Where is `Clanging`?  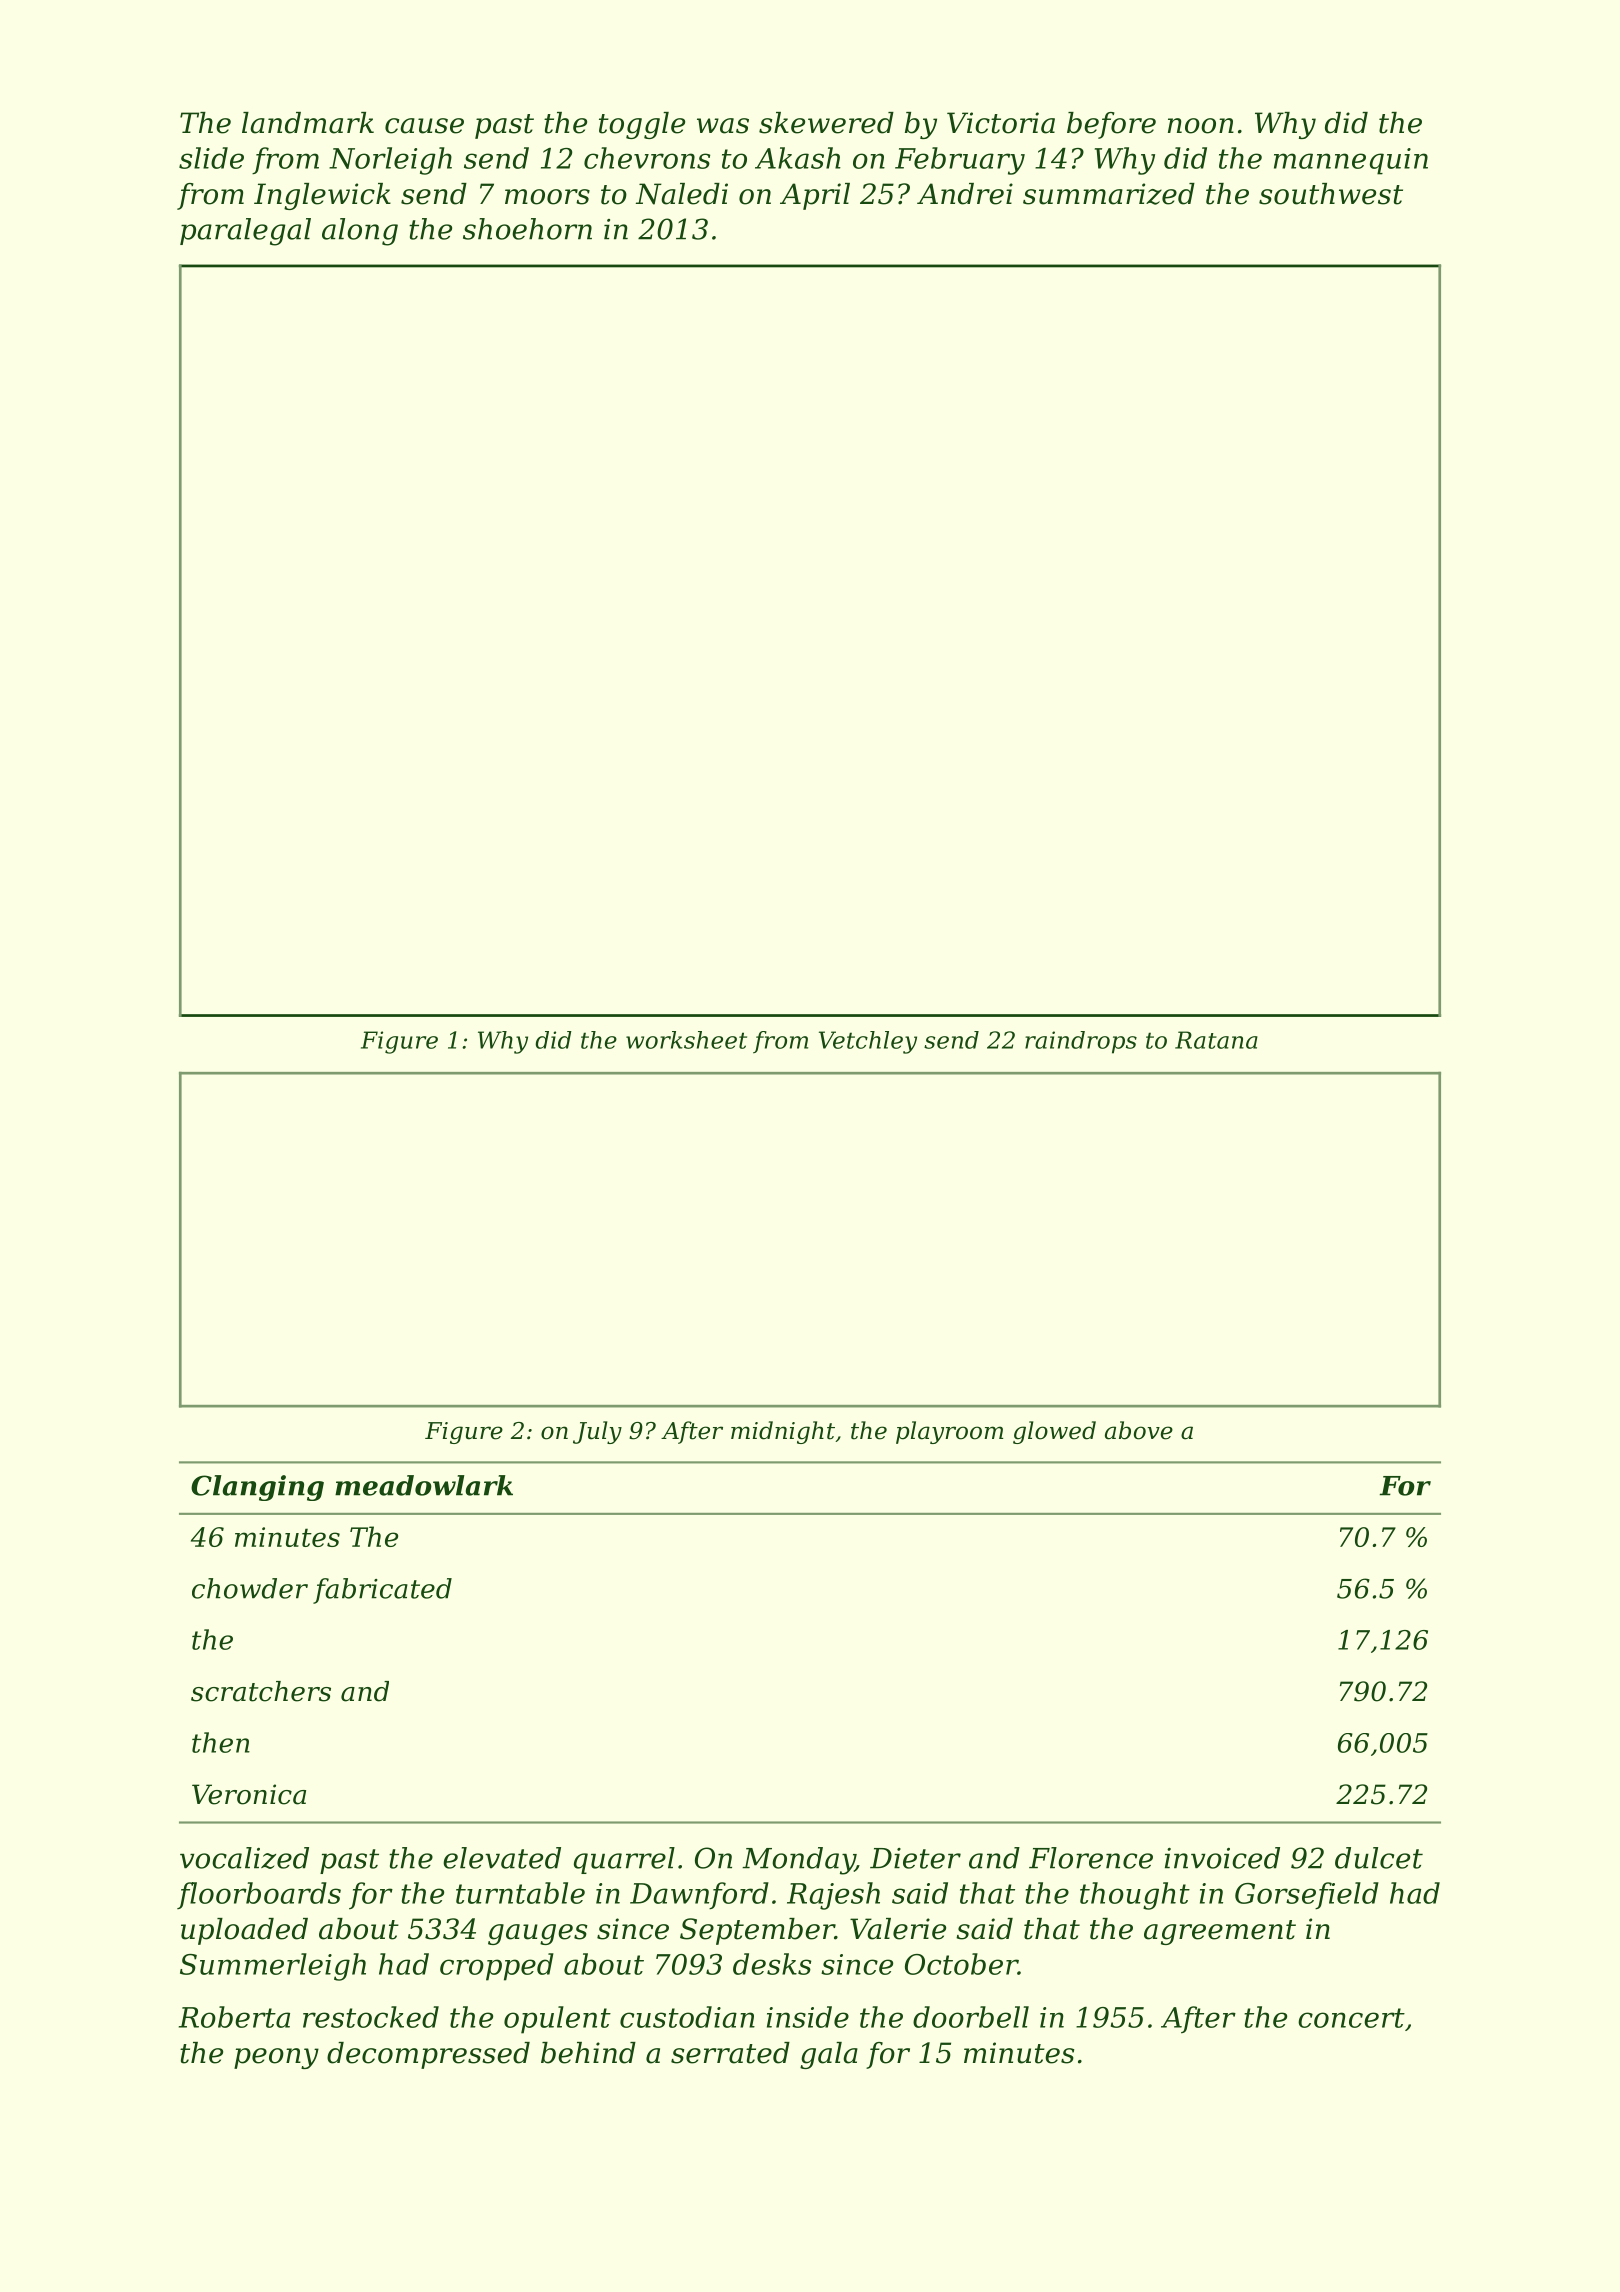 Clanging is located at coordinates (257, 1488).
